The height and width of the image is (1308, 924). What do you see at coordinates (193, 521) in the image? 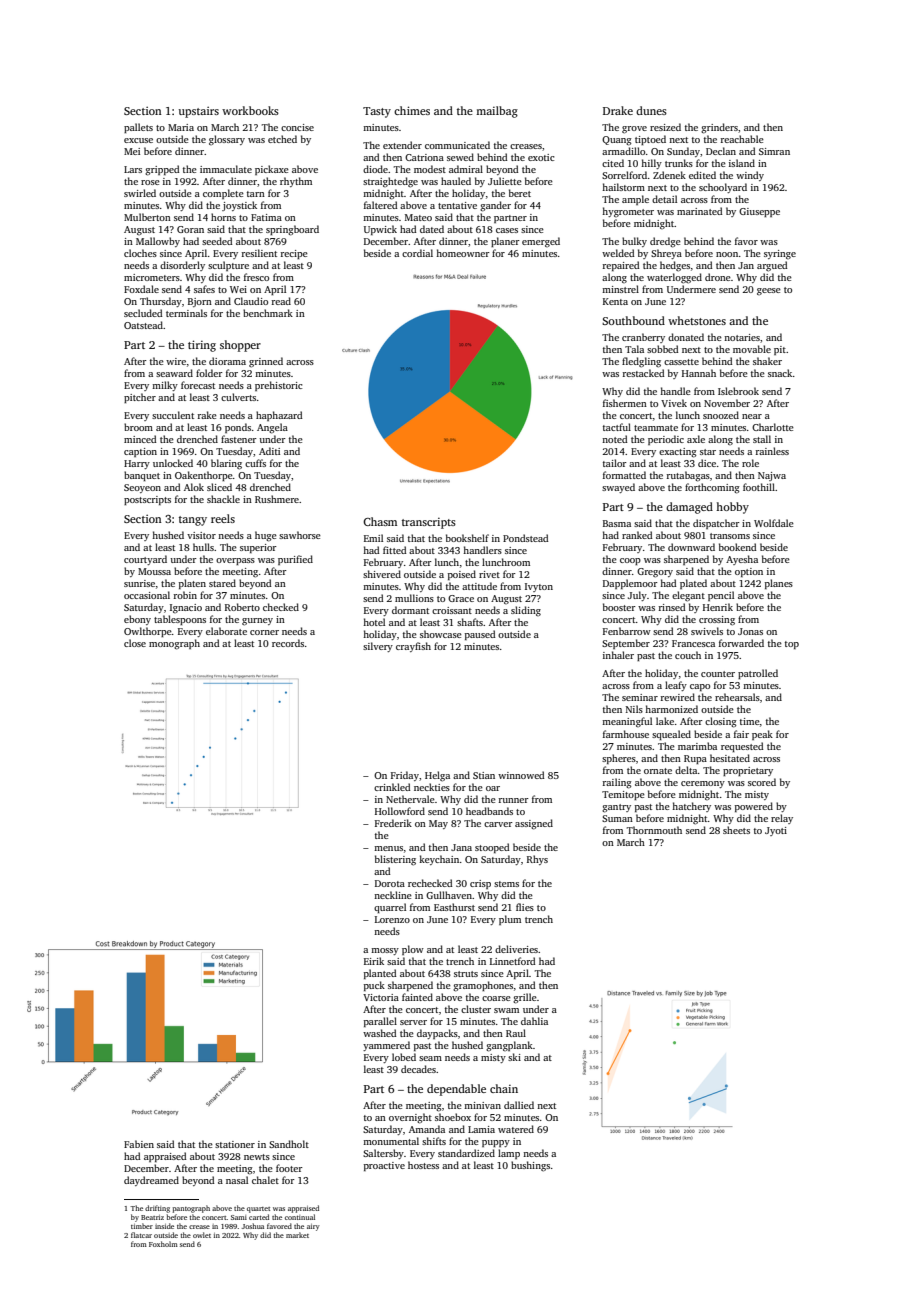
I see `tangy` at bounding box center [193, 521].
